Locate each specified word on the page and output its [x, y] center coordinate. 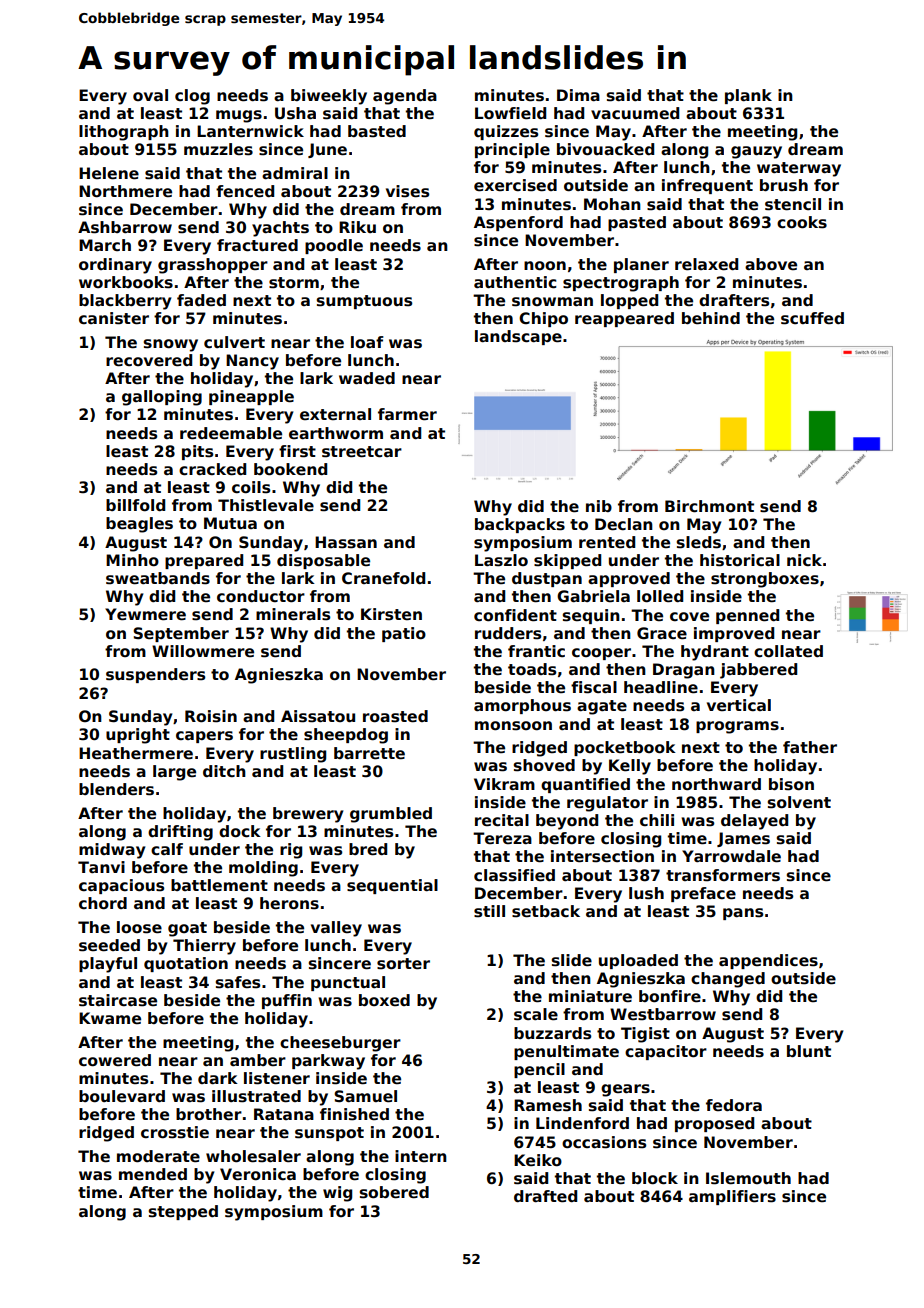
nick [804, 560]
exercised [515, 185]
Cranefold [383, 578]
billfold [135, 505]
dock [240, 831]
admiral [295, 173]
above [771, 264]
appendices [768, 961]
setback [546, 911]
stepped [183, 1212]
